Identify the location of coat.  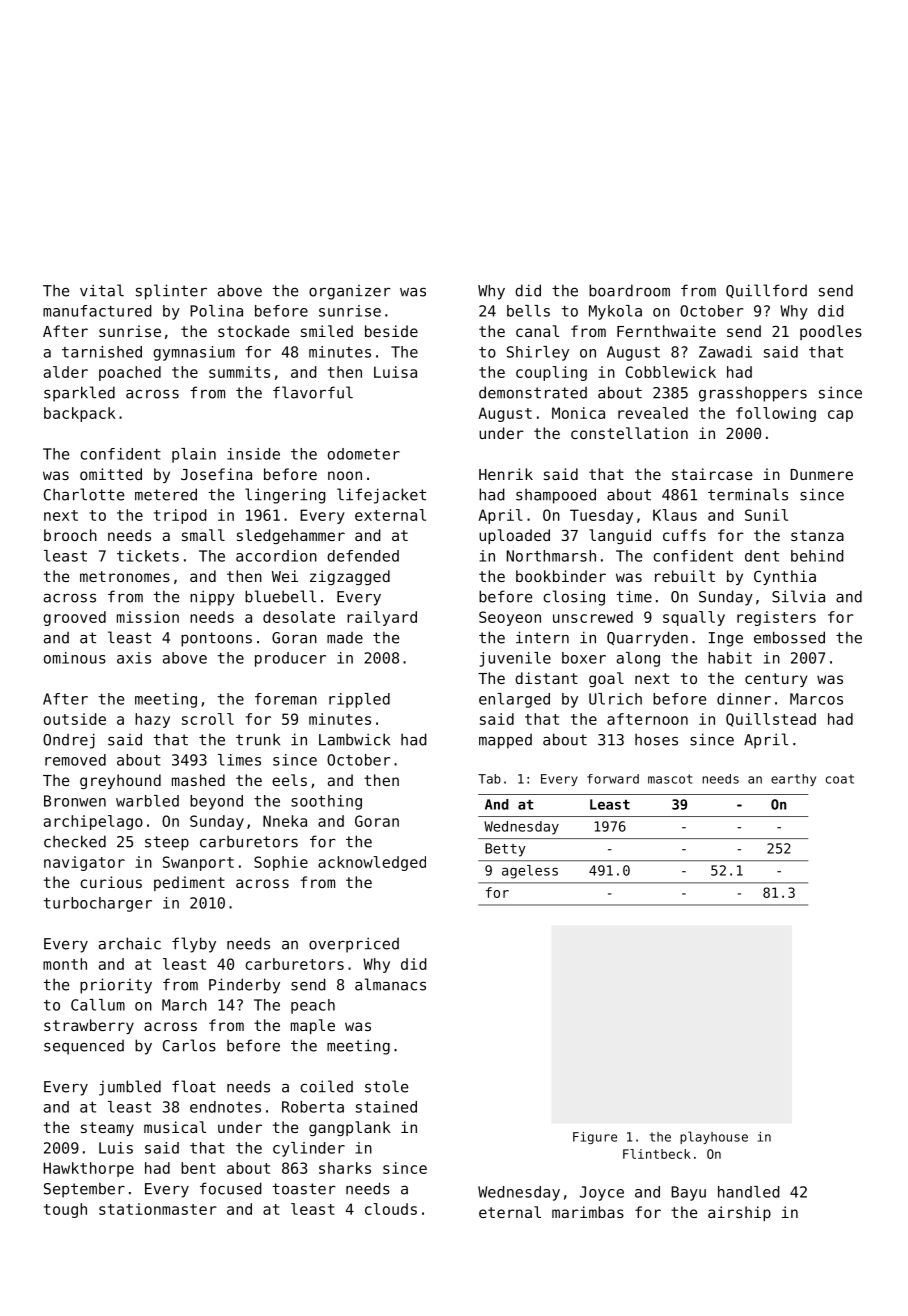
(840, 779).
